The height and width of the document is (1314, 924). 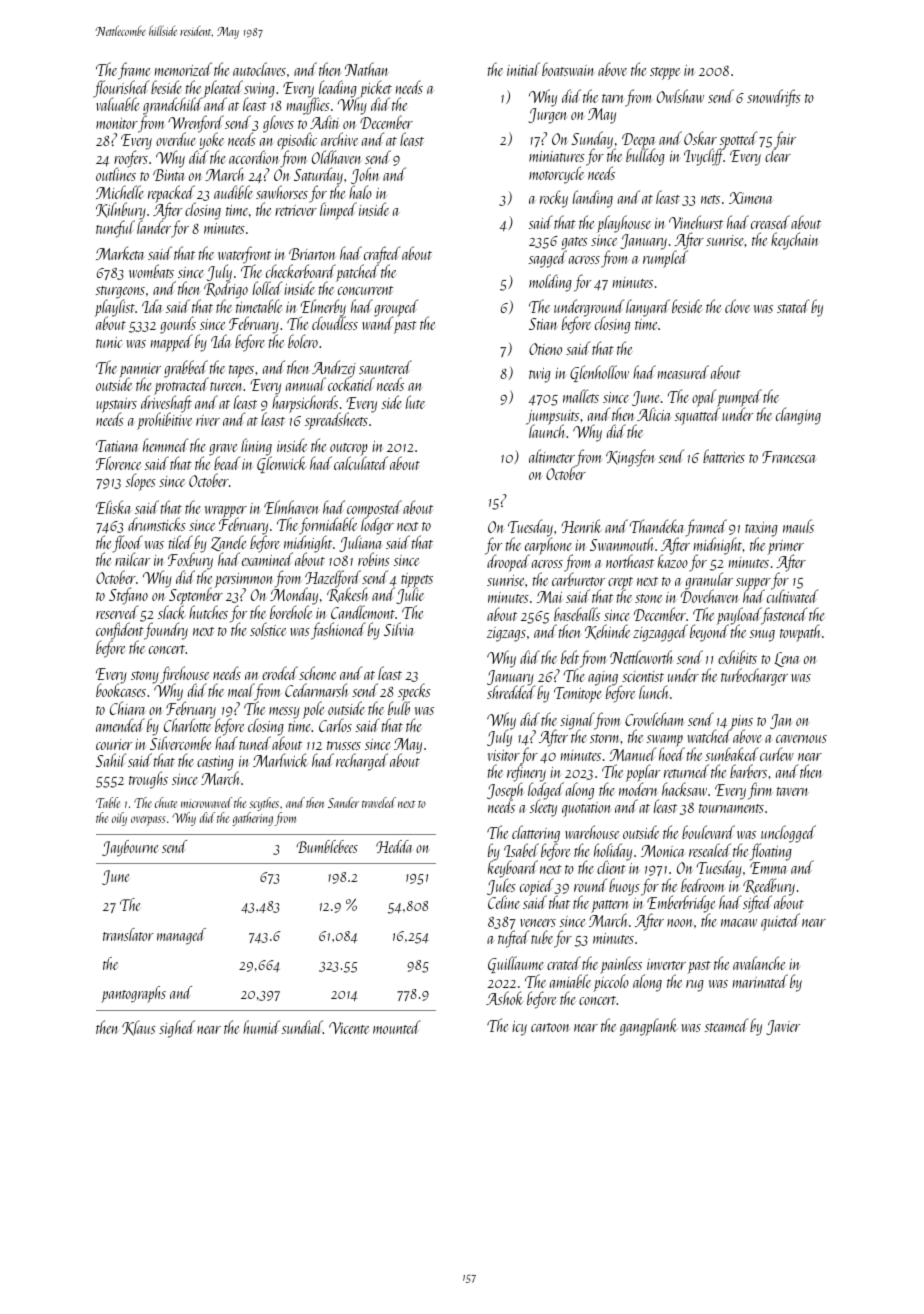 I want to click on scheme, so click(x=317, y=673).
